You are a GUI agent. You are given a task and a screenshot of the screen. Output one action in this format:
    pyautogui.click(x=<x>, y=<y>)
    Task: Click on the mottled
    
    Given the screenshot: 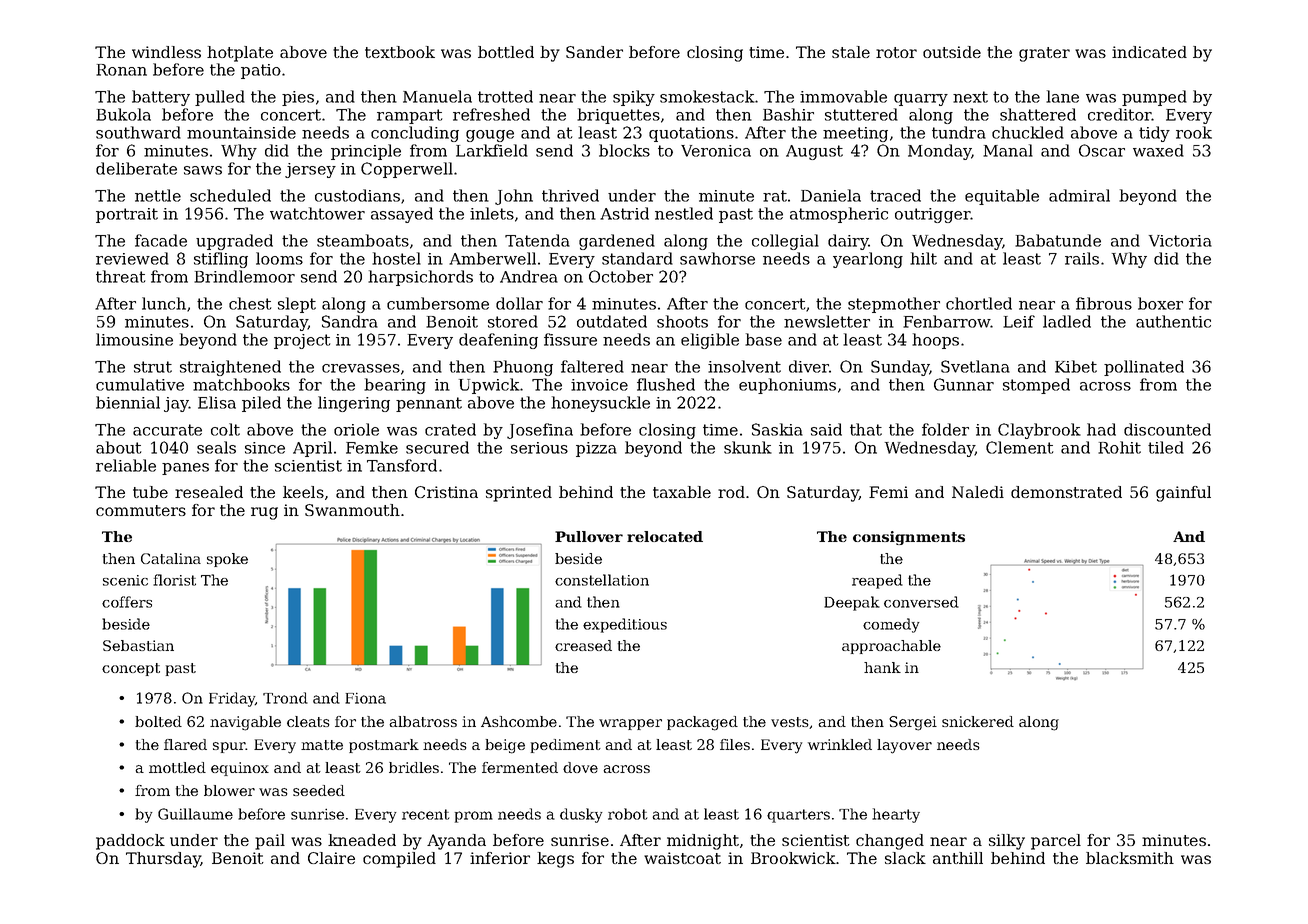 What is the action you would take?
    pyautogui.click(x=177, y=767)
